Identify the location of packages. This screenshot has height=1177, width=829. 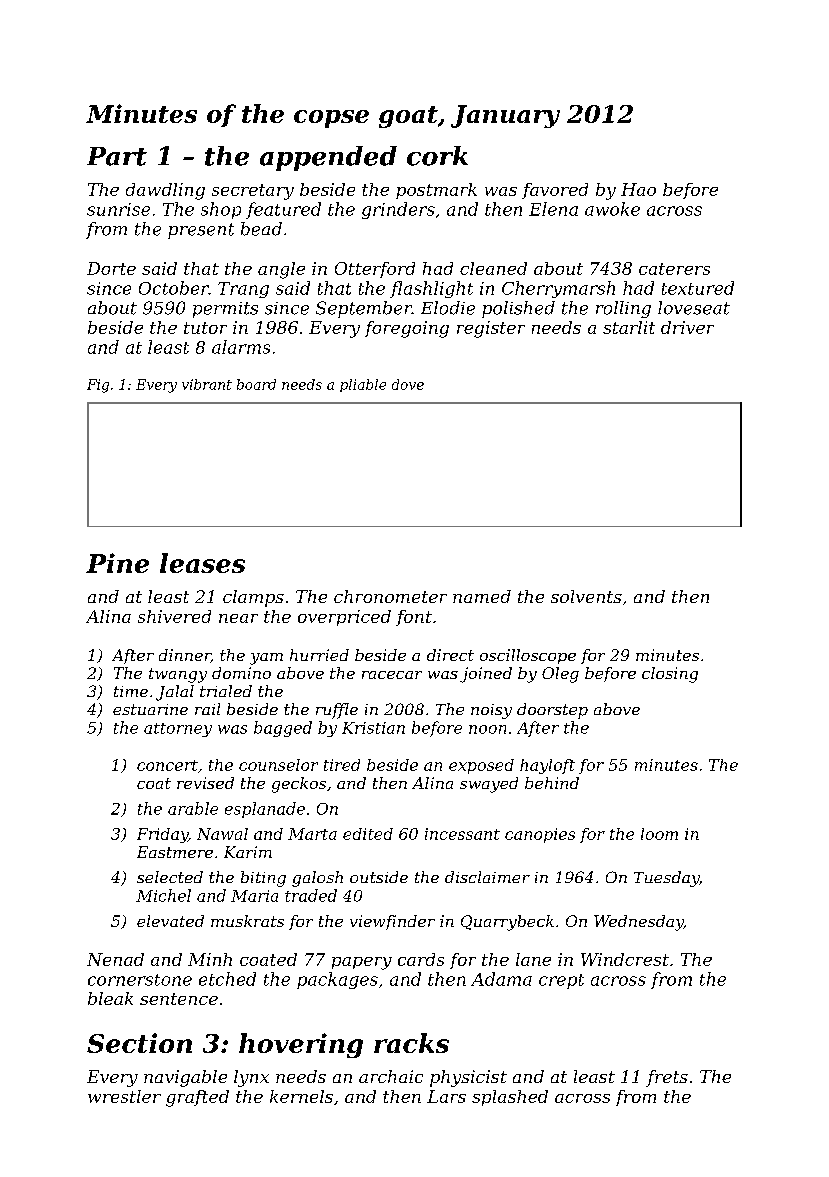
(337, 980).
